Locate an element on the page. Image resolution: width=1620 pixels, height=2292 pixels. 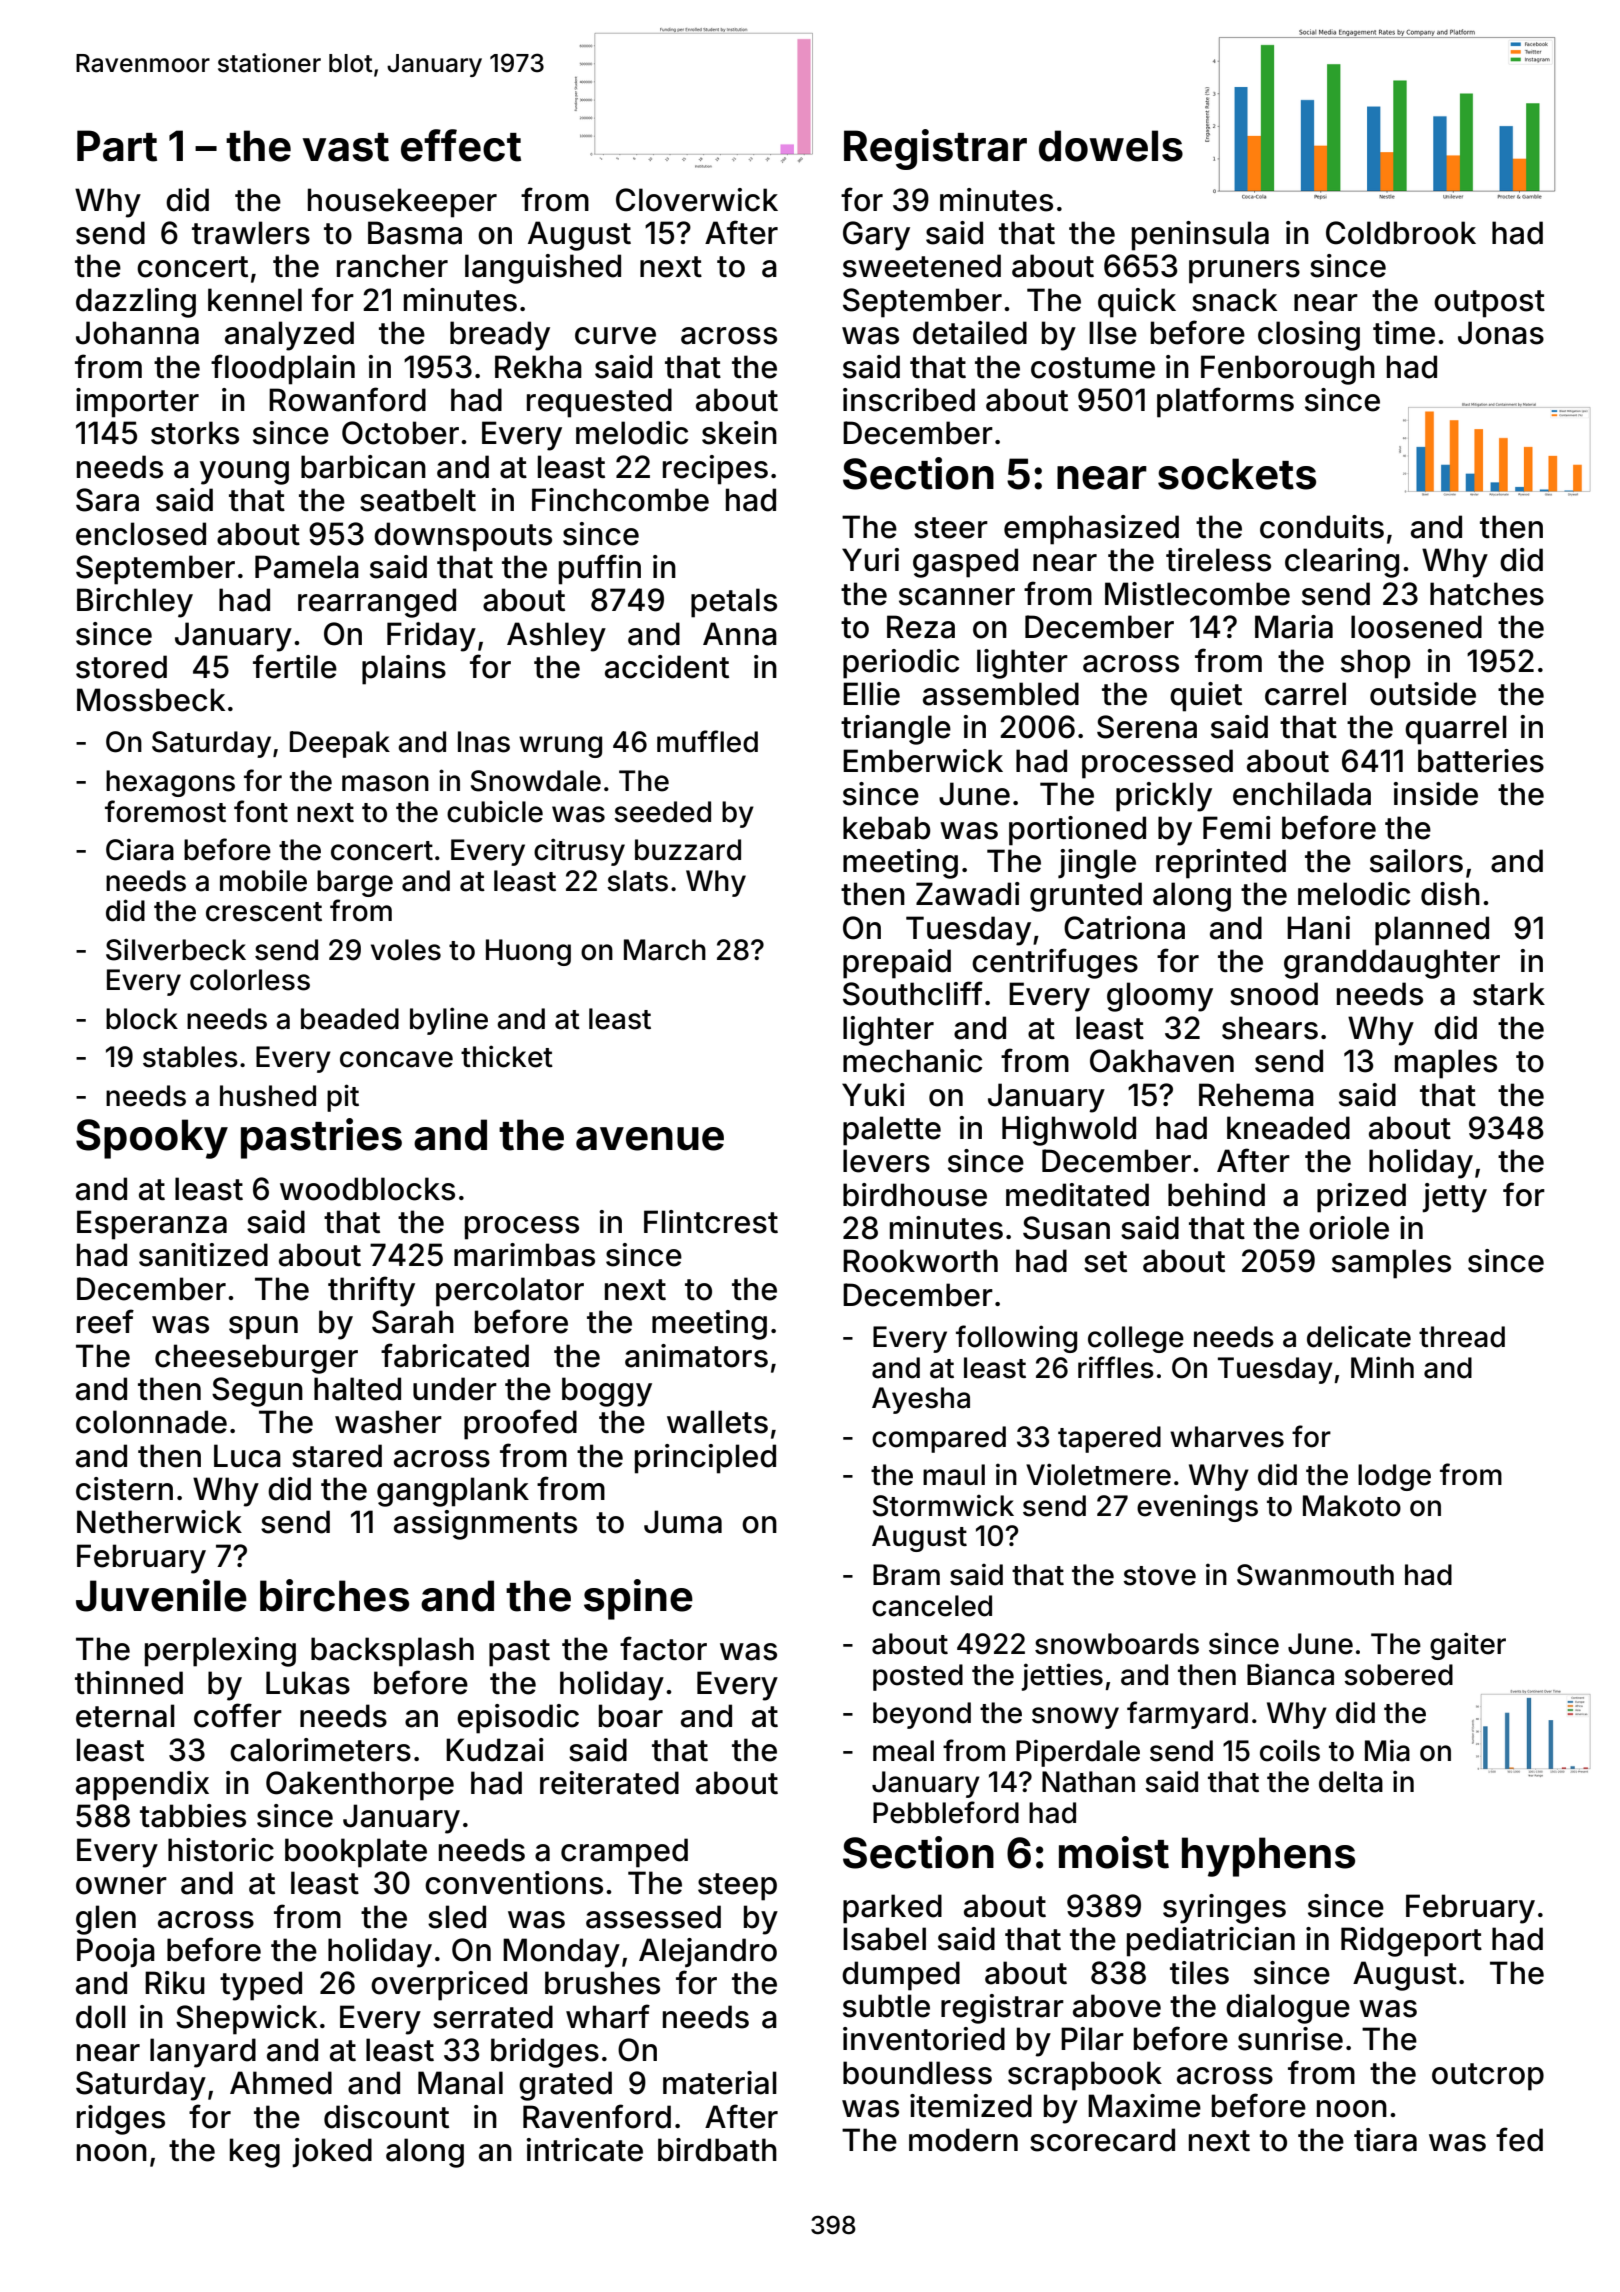
lanyard is located at coordinates (203, 2053).
